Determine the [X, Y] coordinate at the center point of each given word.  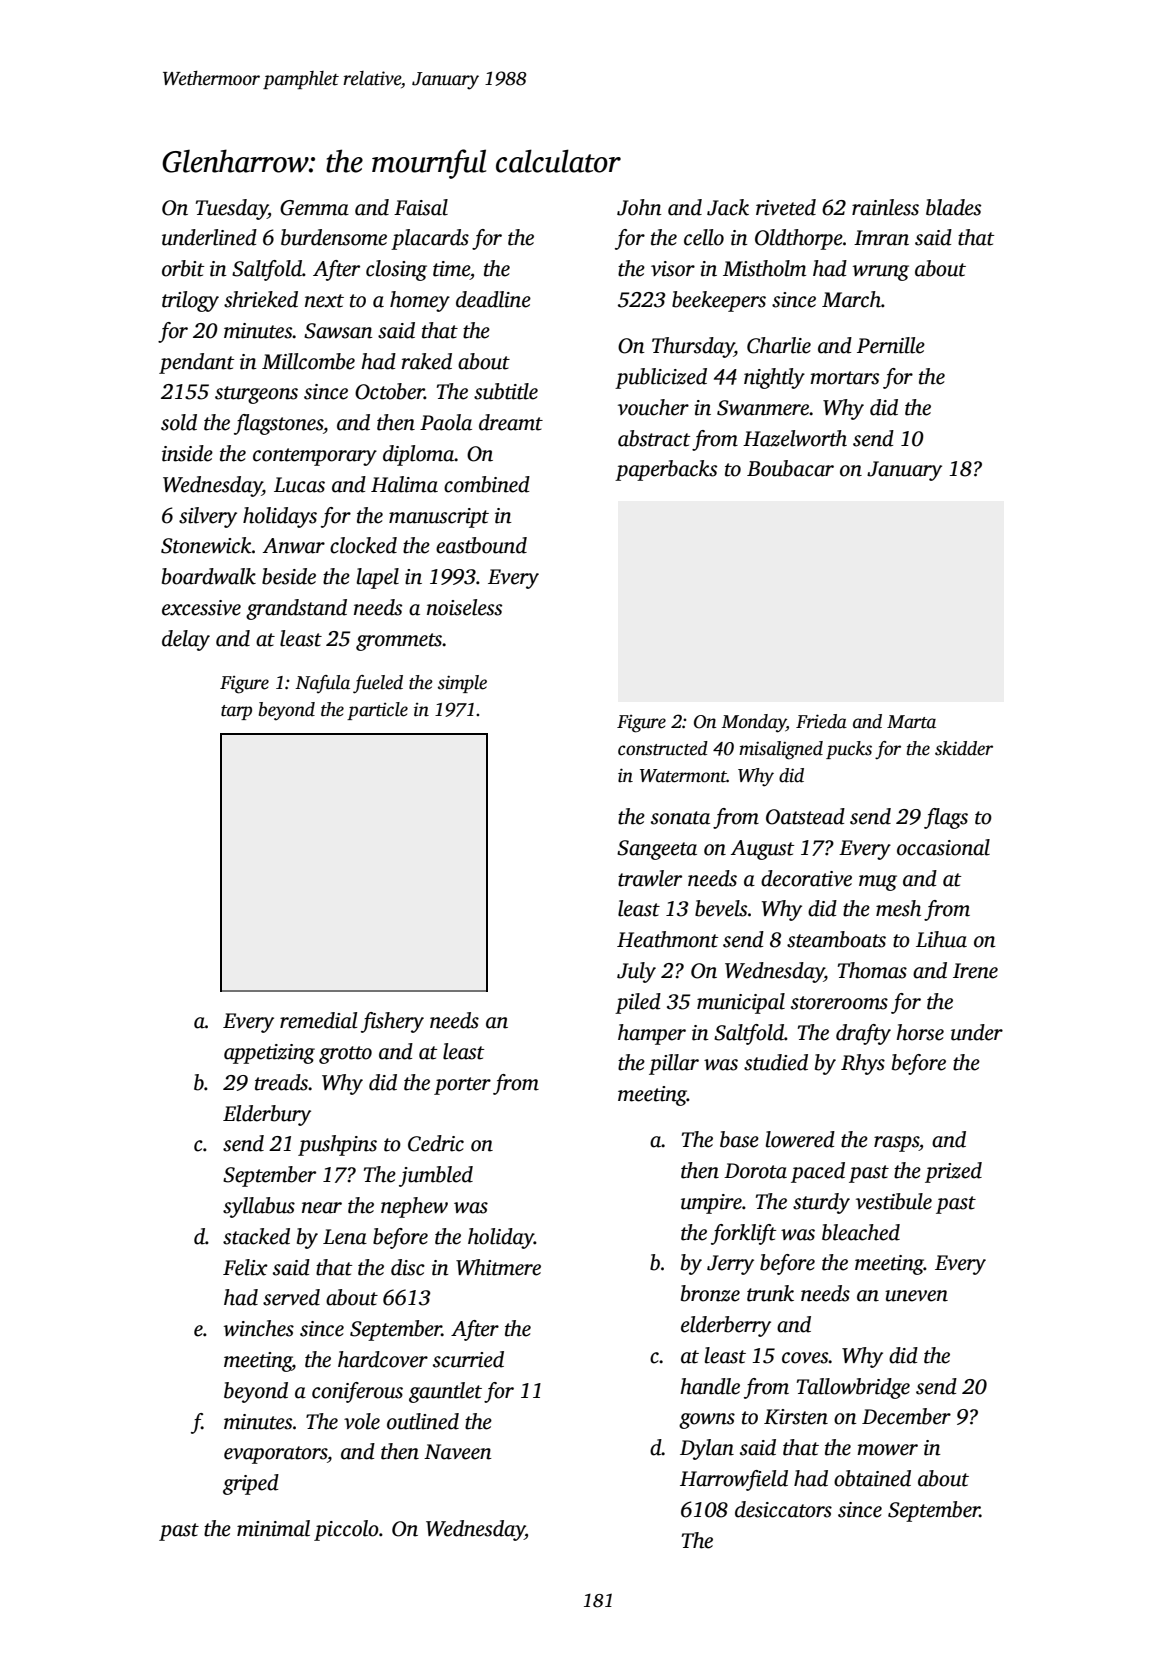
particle [377, 711]
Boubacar [790, 468]
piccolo [346, 1530]
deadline [493, 299]
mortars [844, 378]
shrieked [261, 299]
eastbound [481, 545]
